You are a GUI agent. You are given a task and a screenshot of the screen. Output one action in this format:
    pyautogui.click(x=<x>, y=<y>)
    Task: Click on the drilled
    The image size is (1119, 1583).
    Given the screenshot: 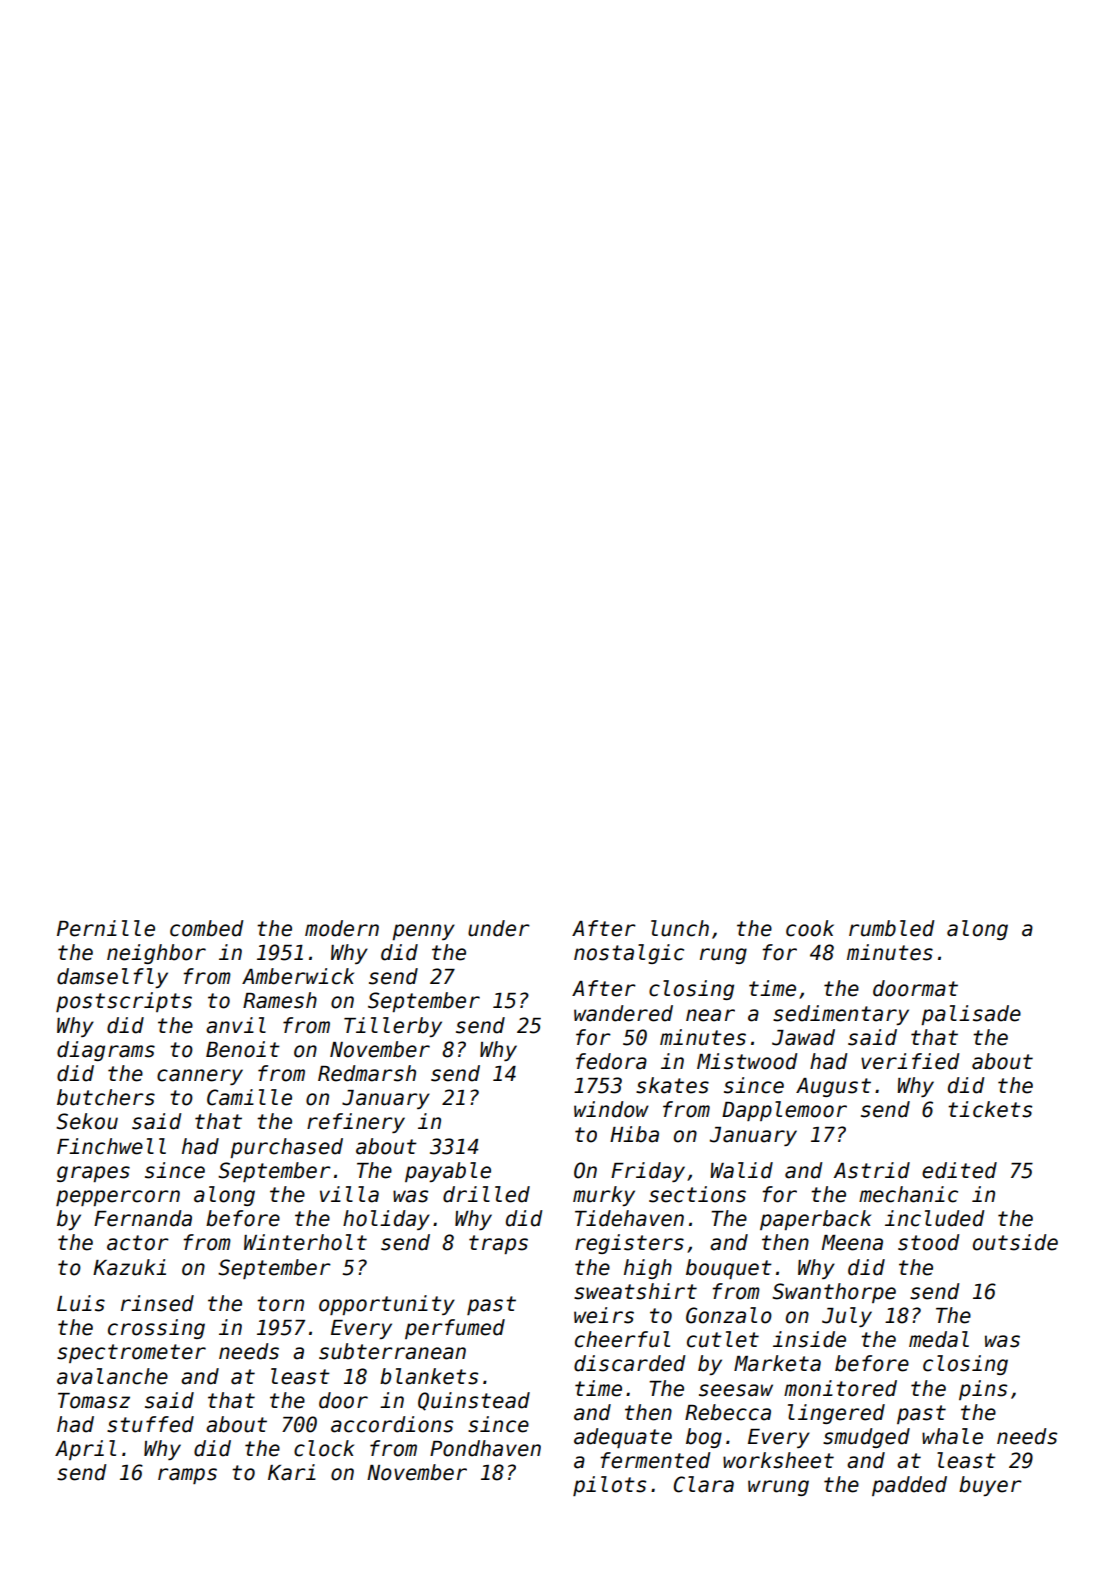 What is the action you would take?
    pyautogui.click(x=486, y=1194)
